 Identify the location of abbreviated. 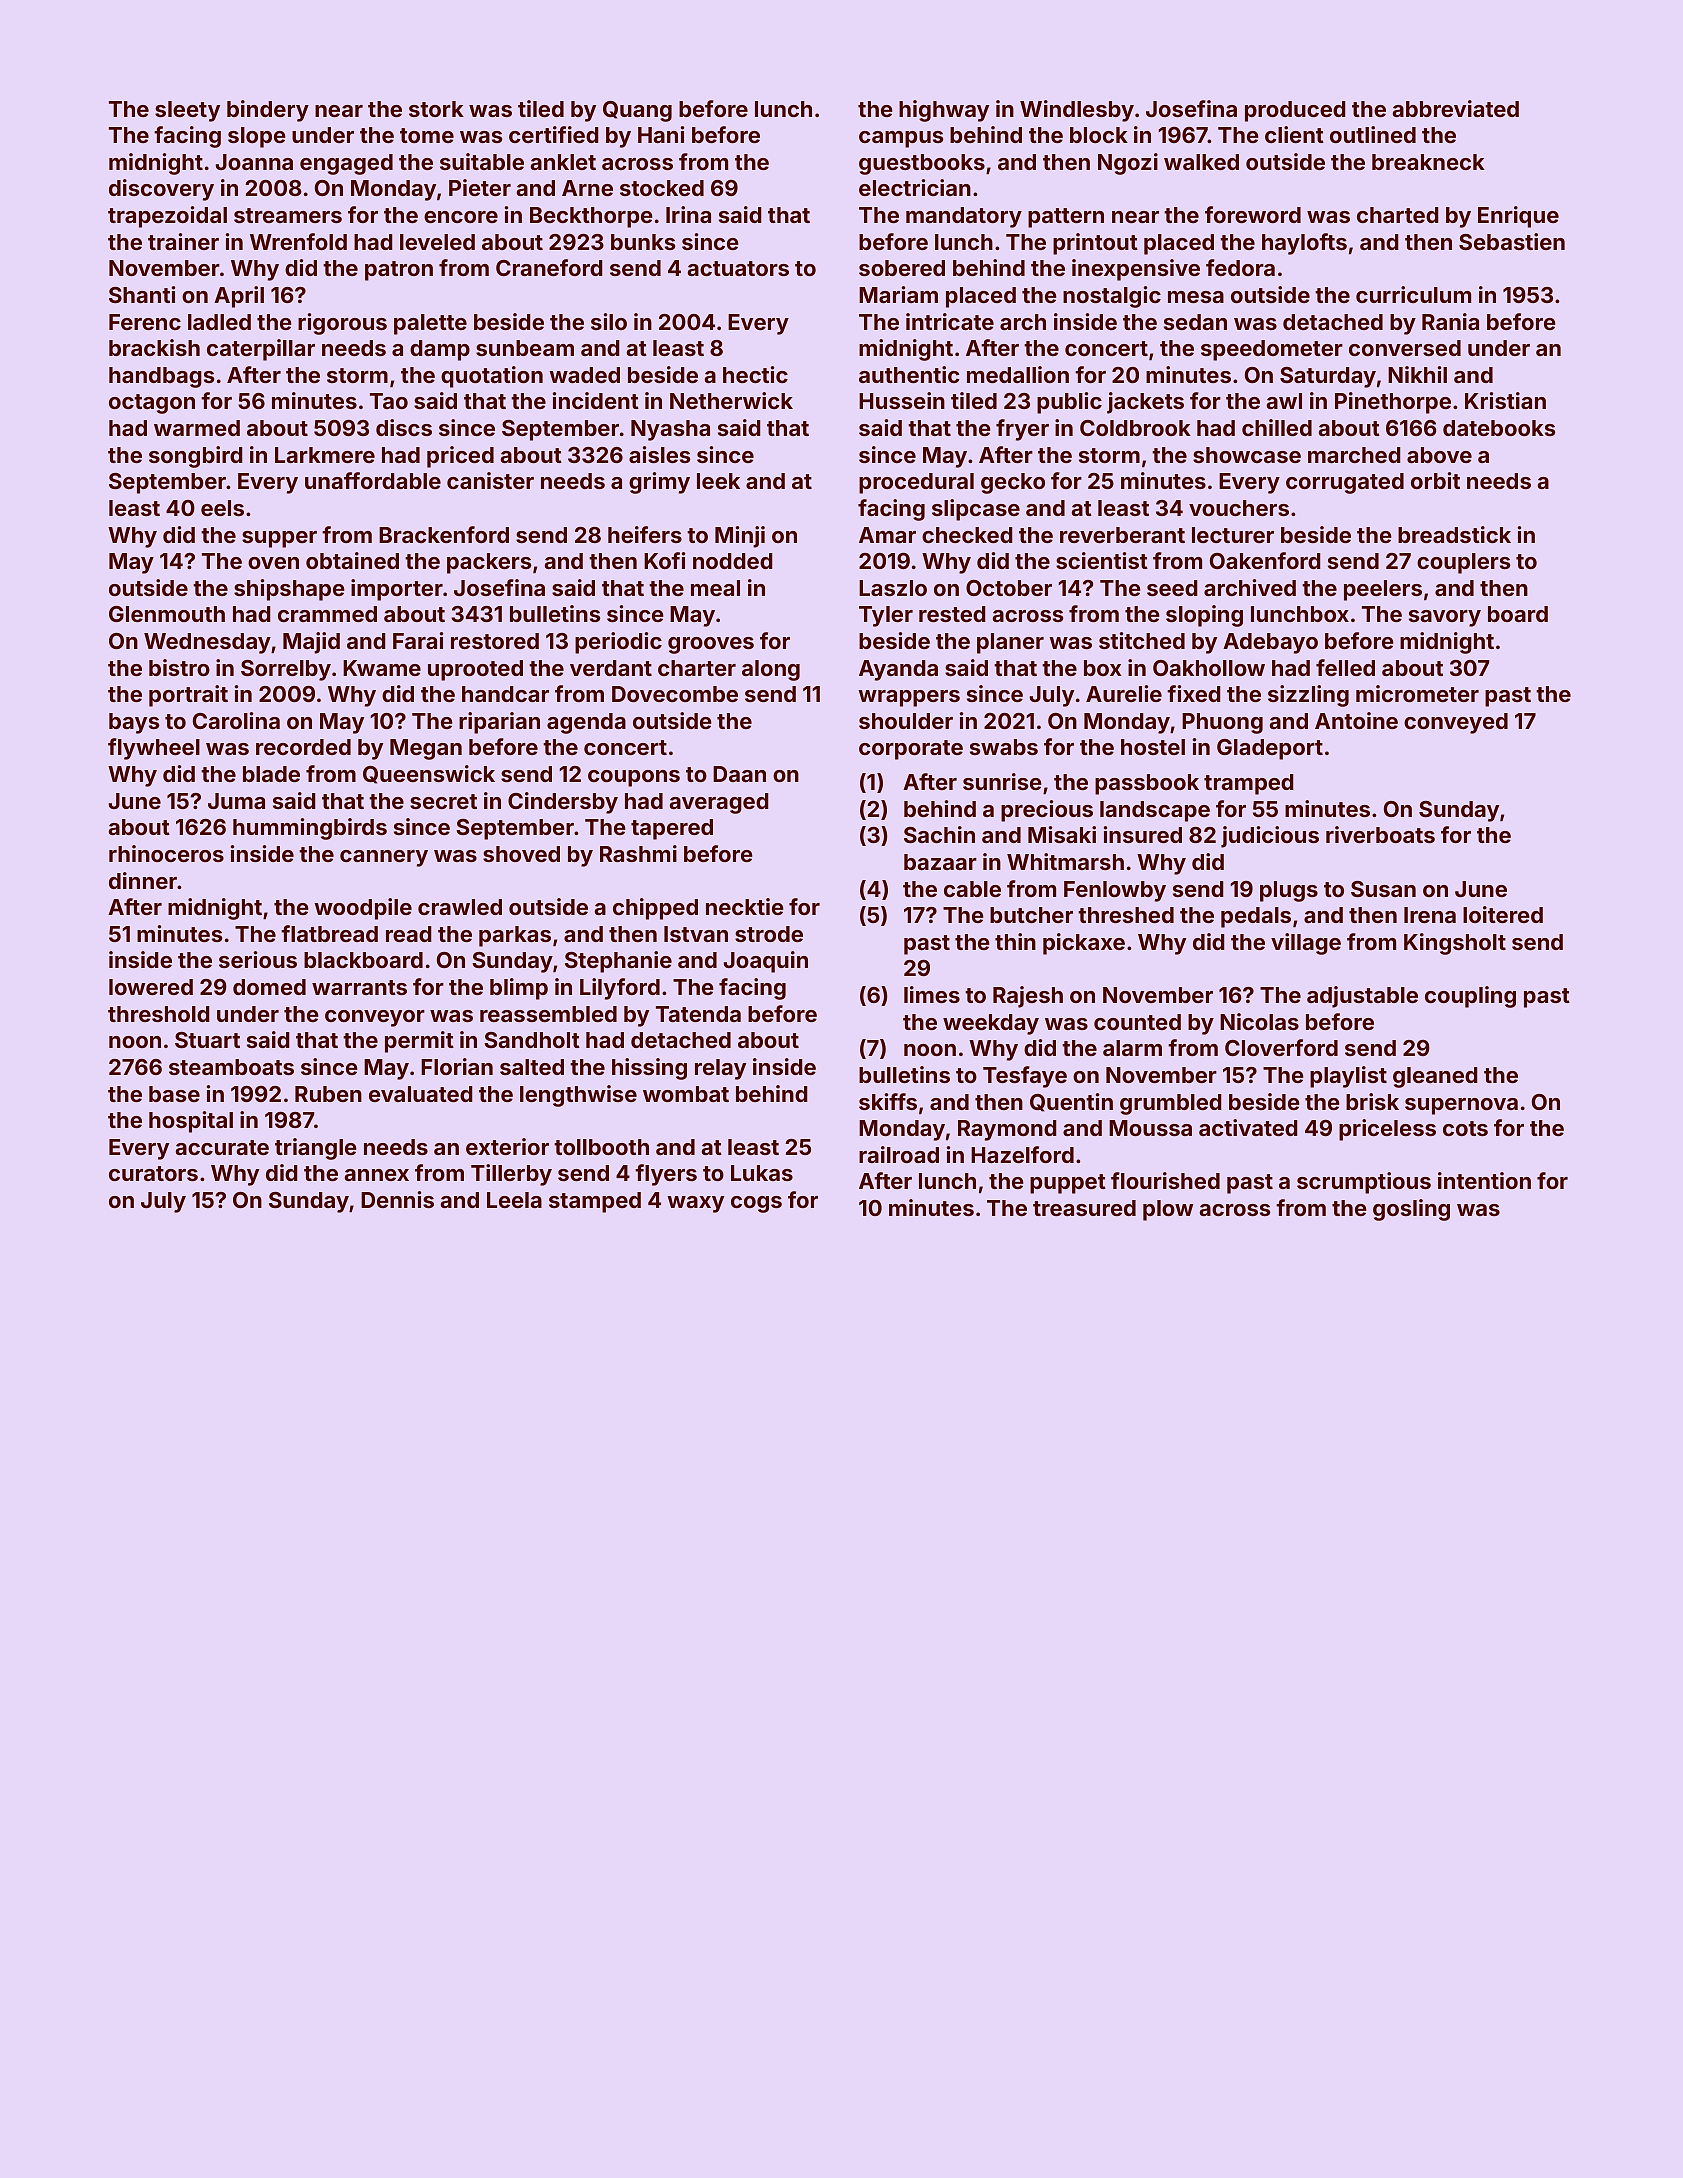
(1455, 108).
